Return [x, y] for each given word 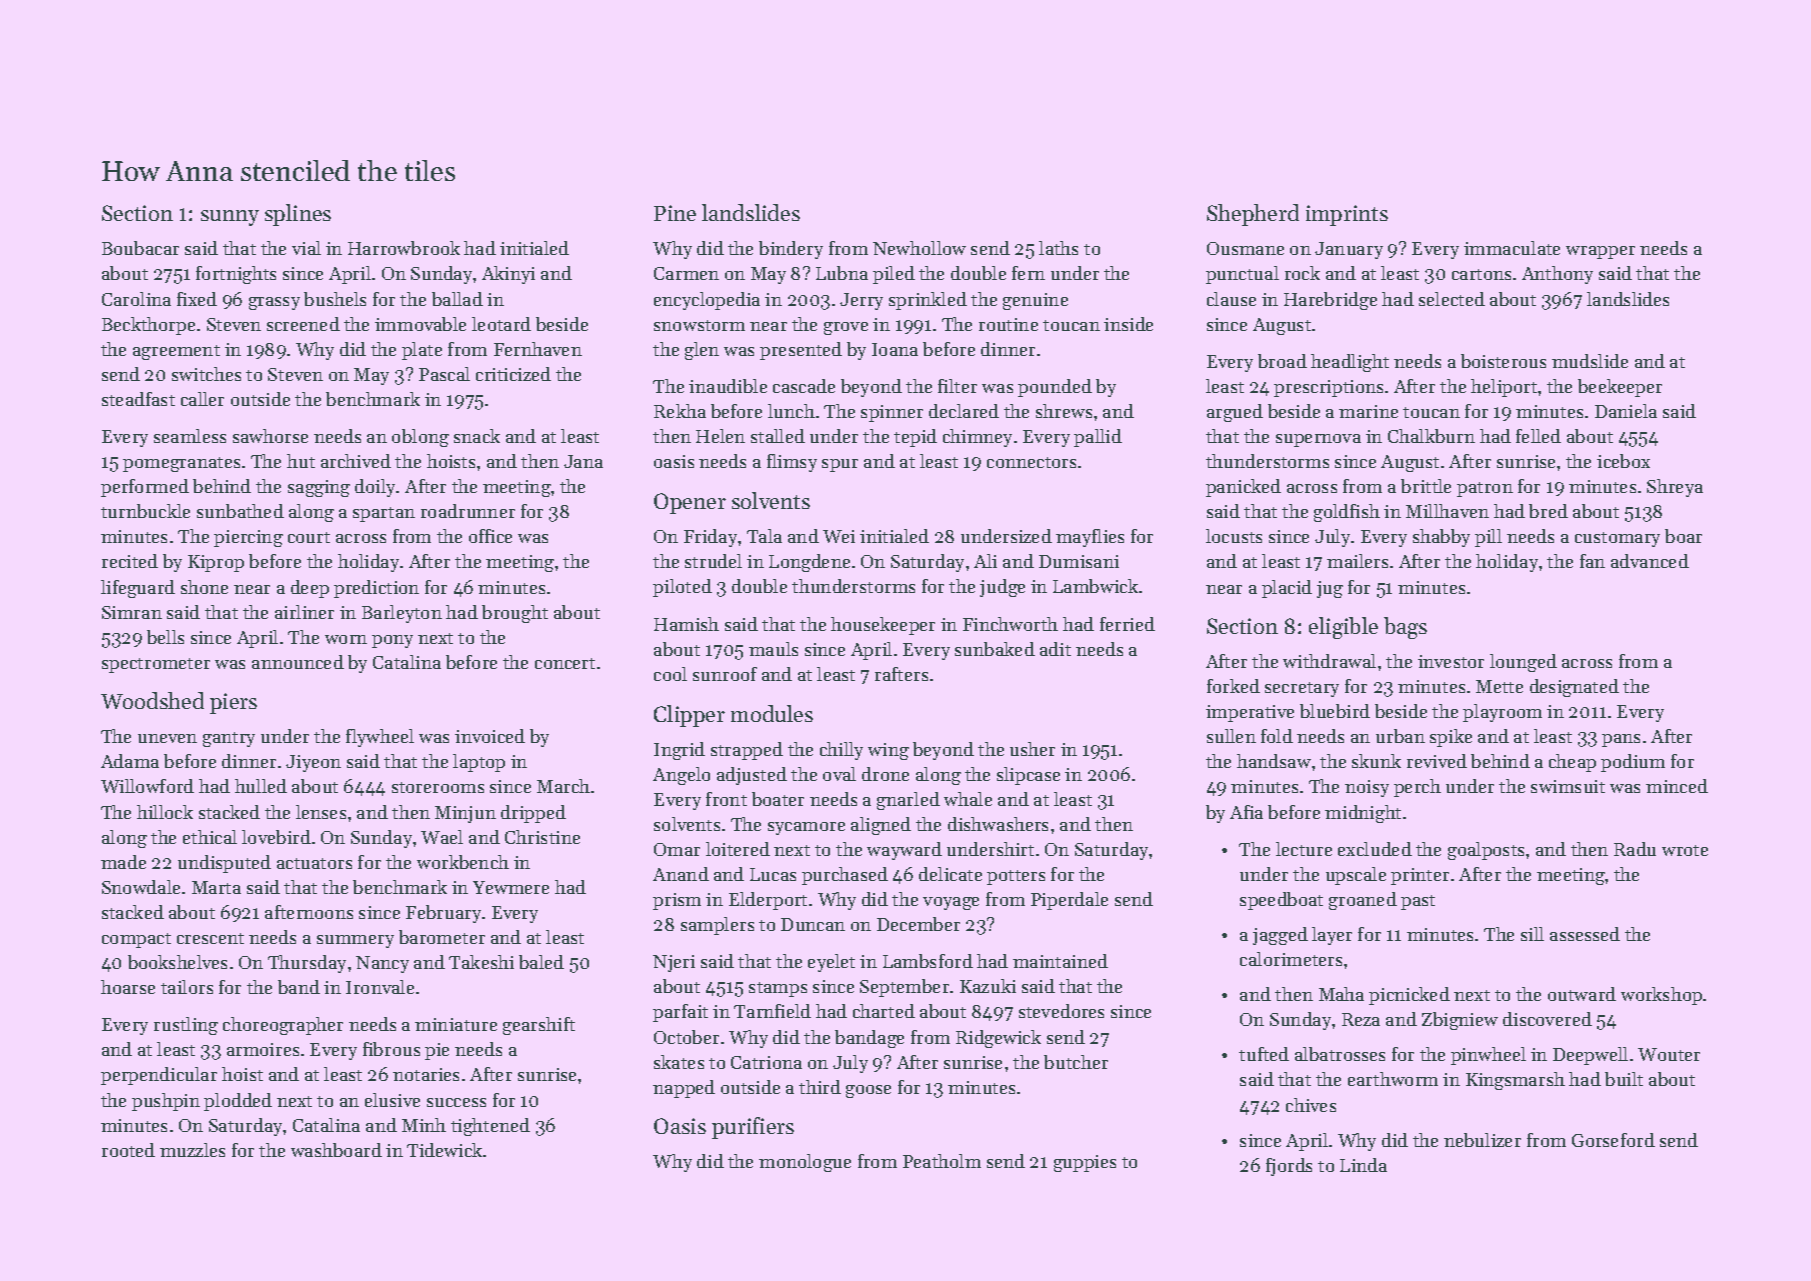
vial [306, 248]
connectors [1031, 462]
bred [1548, 511]
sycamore [806, 828]
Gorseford [1613, 1140]
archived [356, 461]
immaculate [1512, 248]
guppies [1085, 1163]
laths [1058, 248]
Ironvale [380, 987]
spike [1451, 738]
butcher [1076, 1062]
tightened [490, 1127]
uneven [167, 738]
